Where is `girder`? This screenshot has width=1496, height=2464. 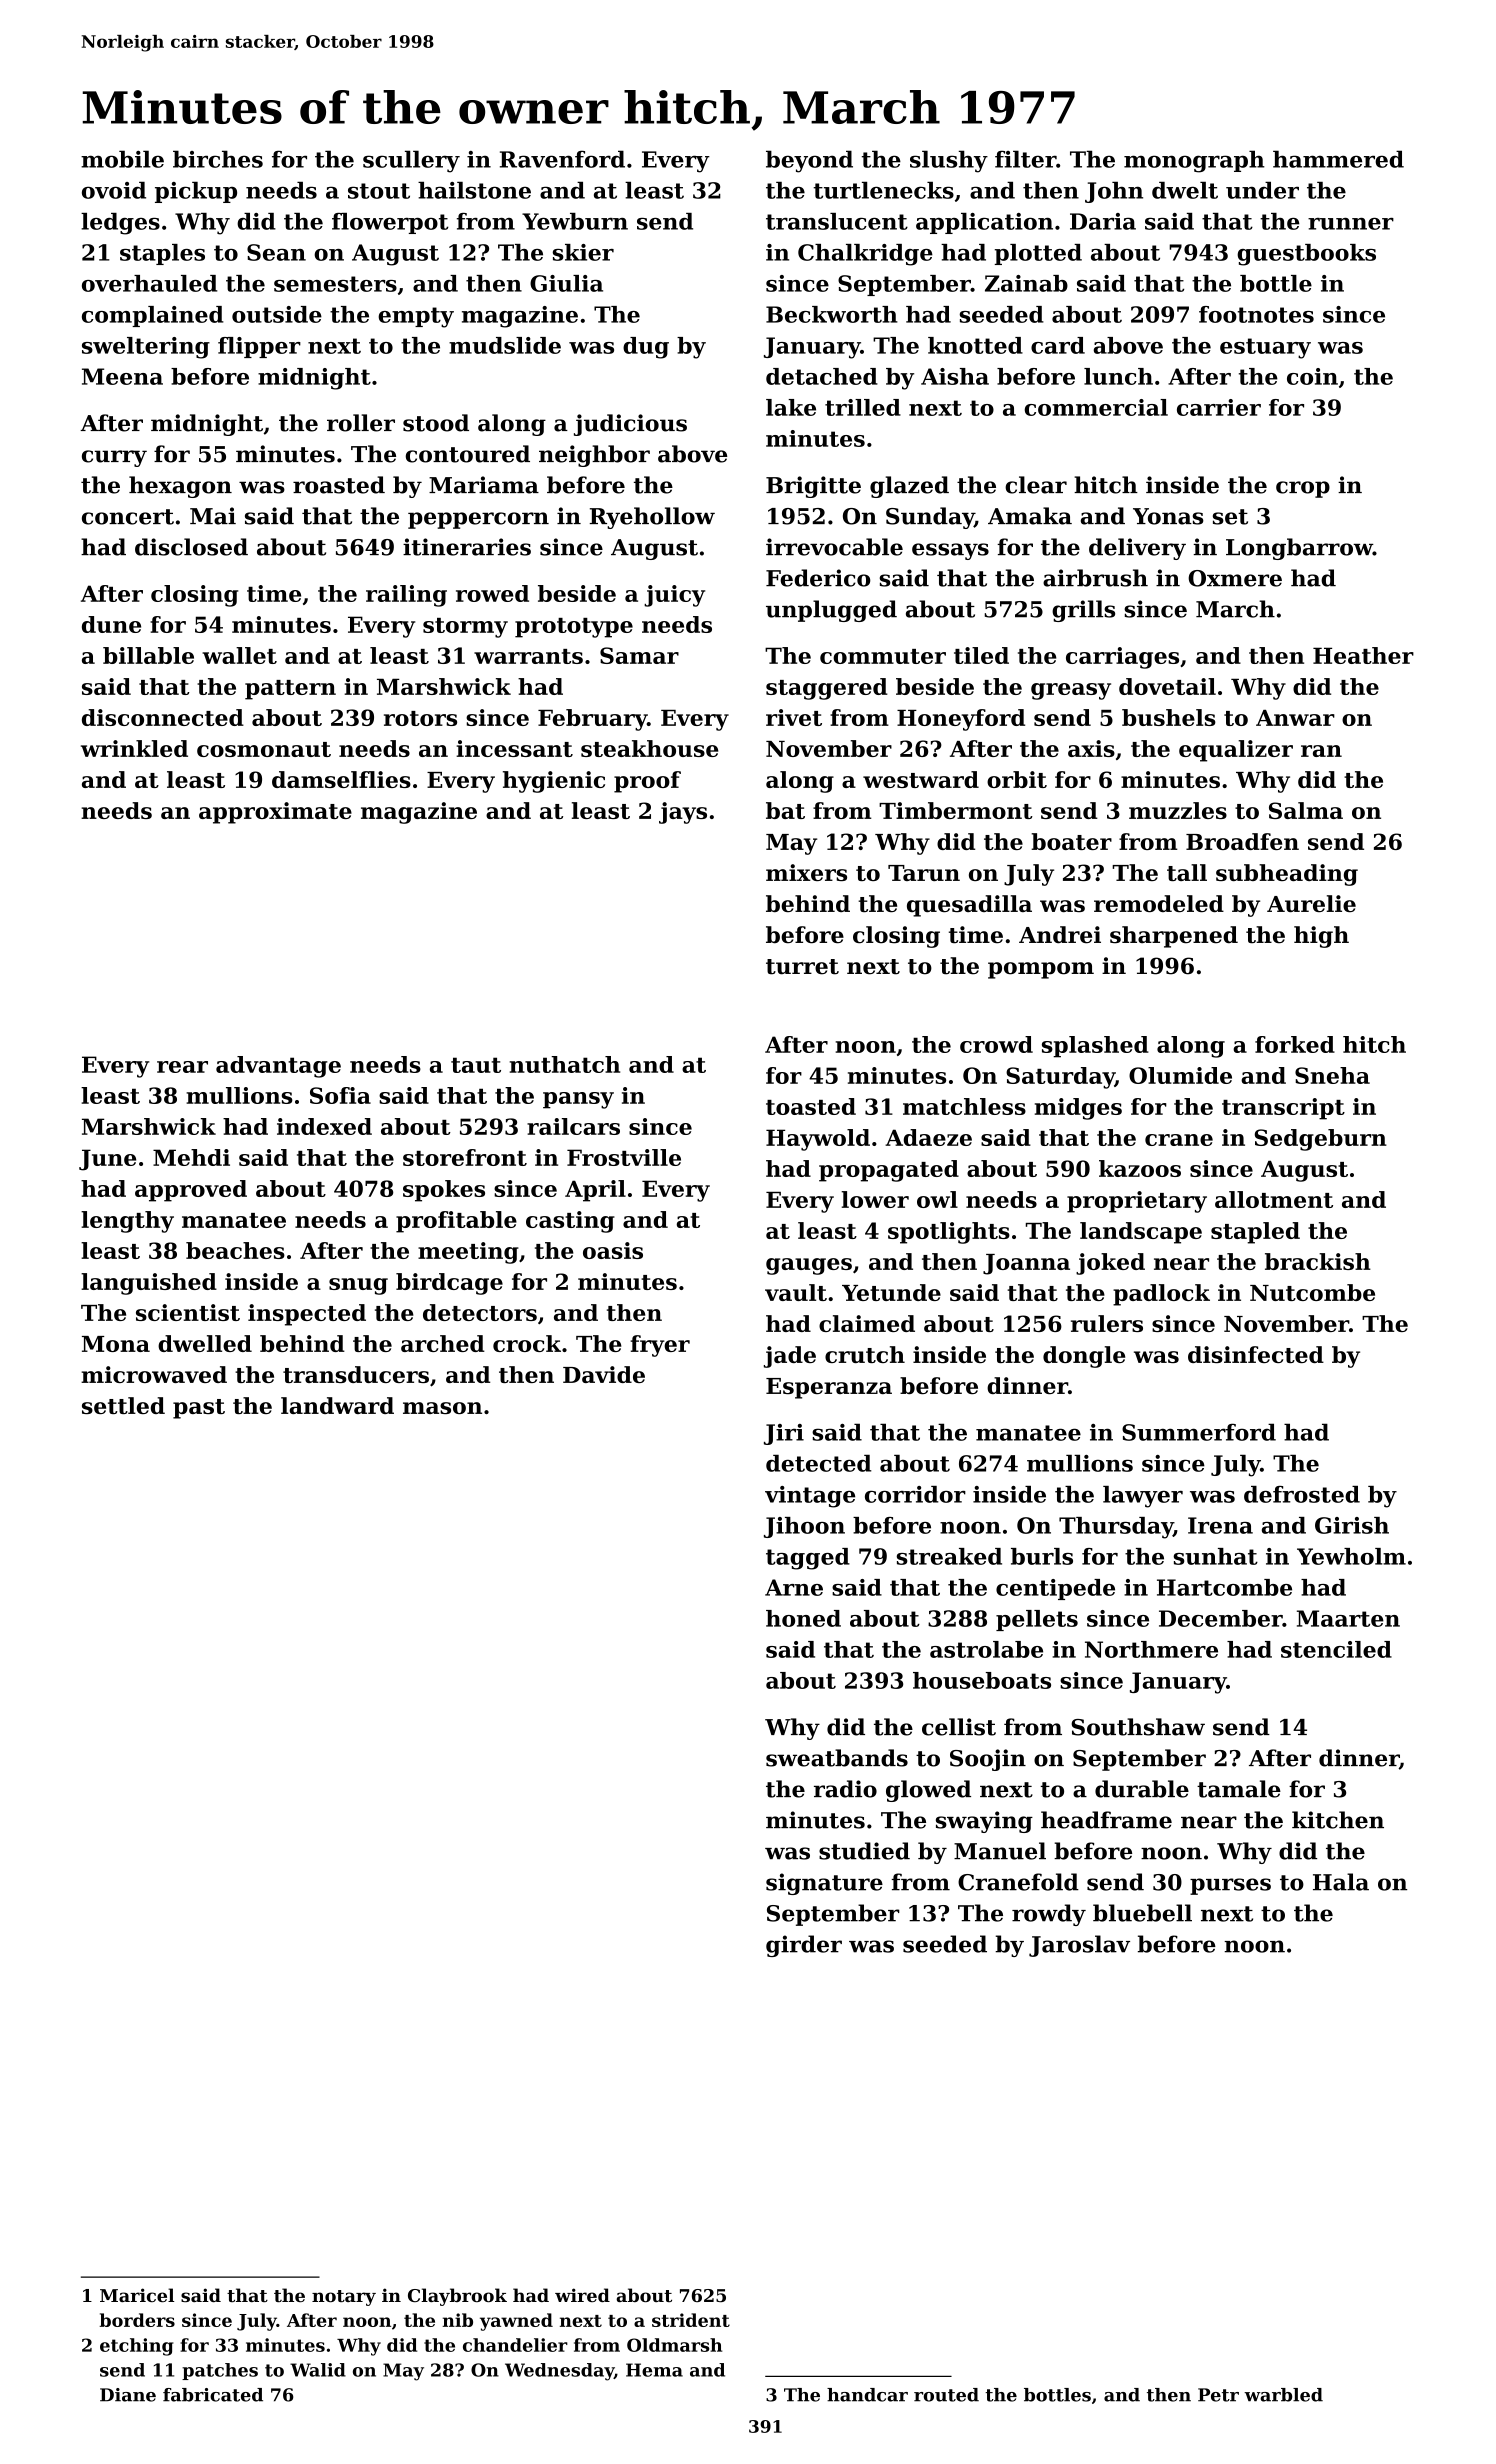 girder is located at coordinates (804, 1946).
